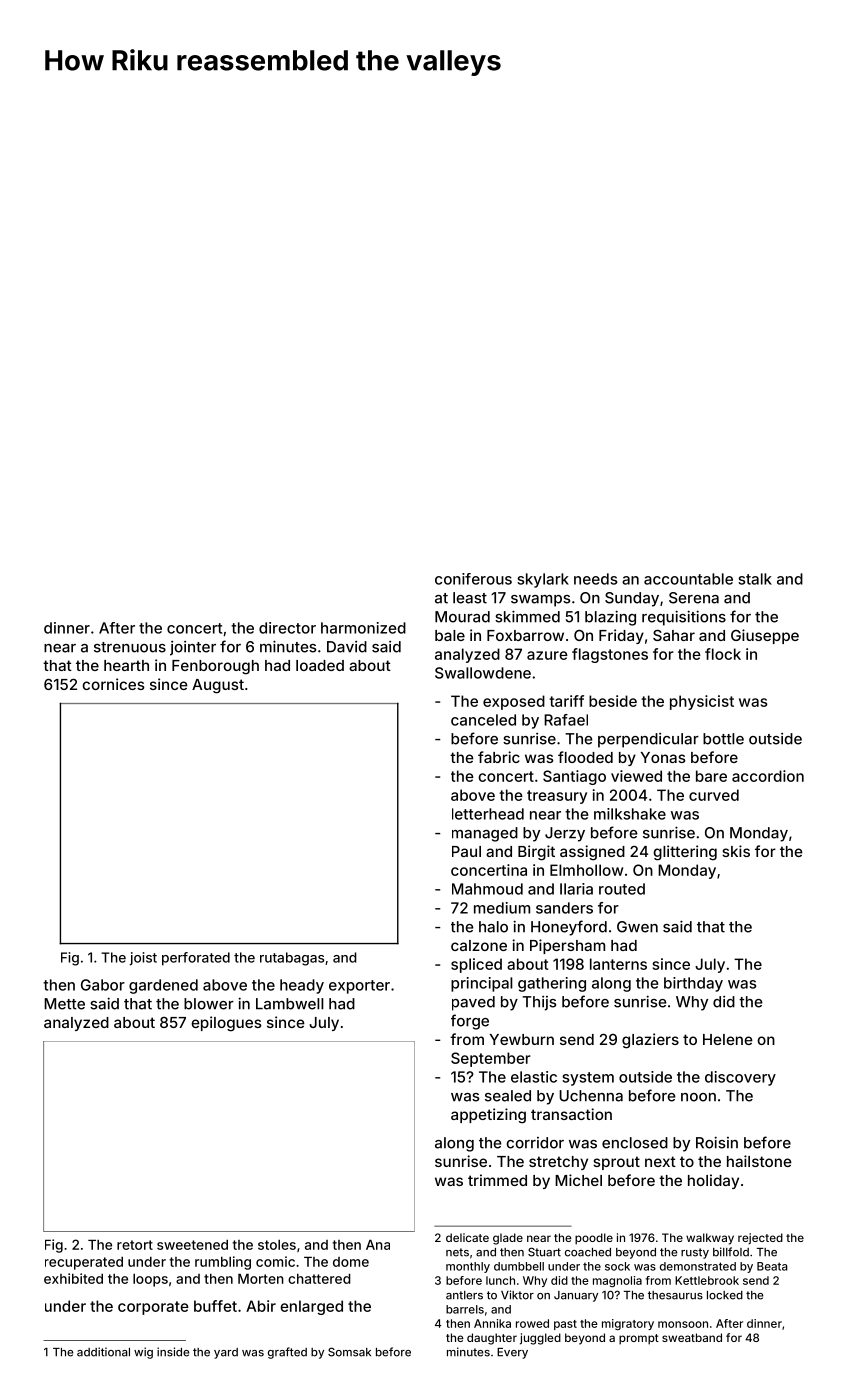  What do you see at coordinates (473, 579) in the screenshot?
I see `coniferous` at bounding box center [473, 579].
